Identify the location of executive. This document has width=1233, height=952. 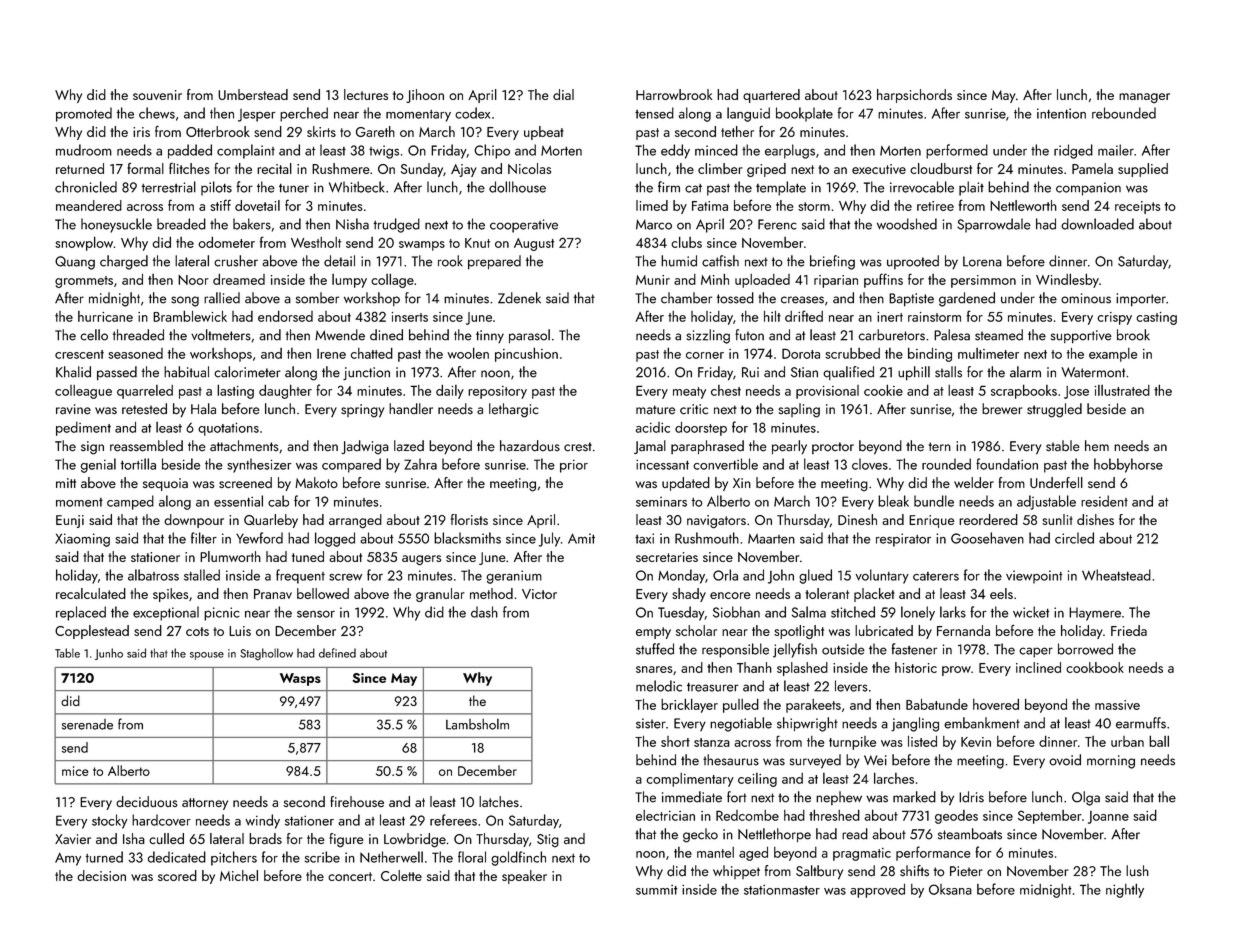
(879, 169).
